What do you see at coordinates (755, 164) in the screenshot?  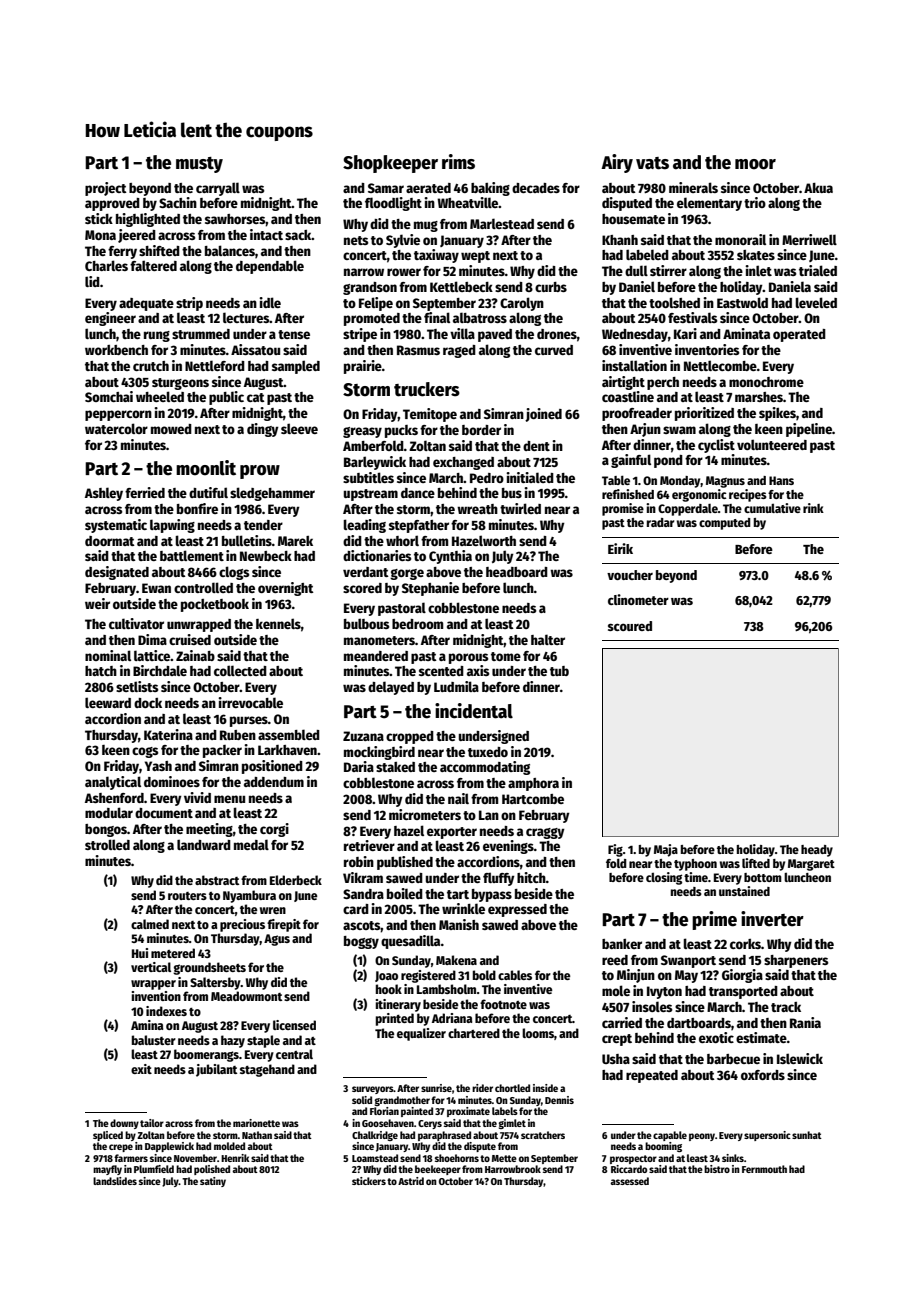 I see `moor` at bounding box center [755, 164].
